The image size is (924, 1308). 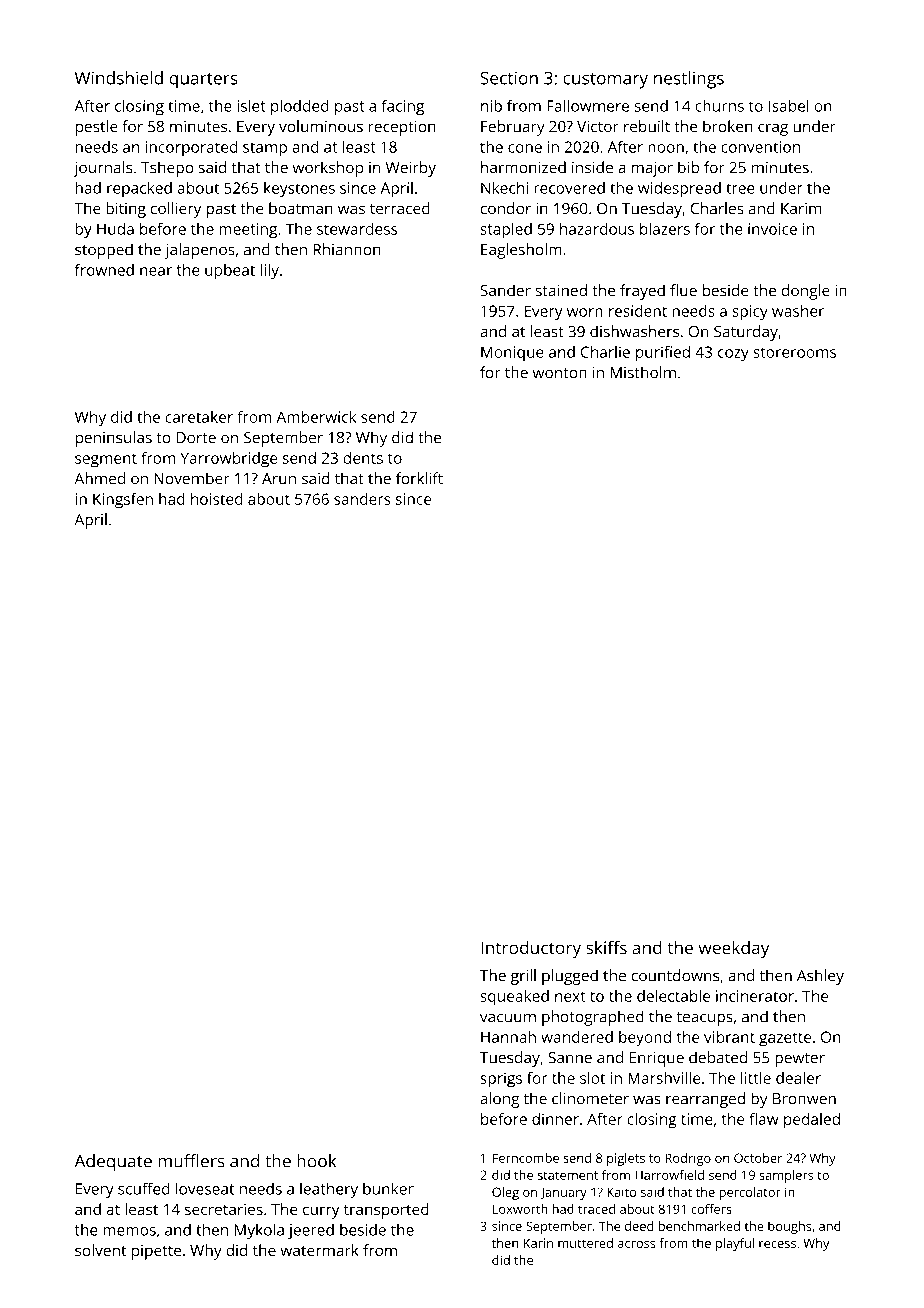 I want to click on forklift, so click(x=419, y=478).
